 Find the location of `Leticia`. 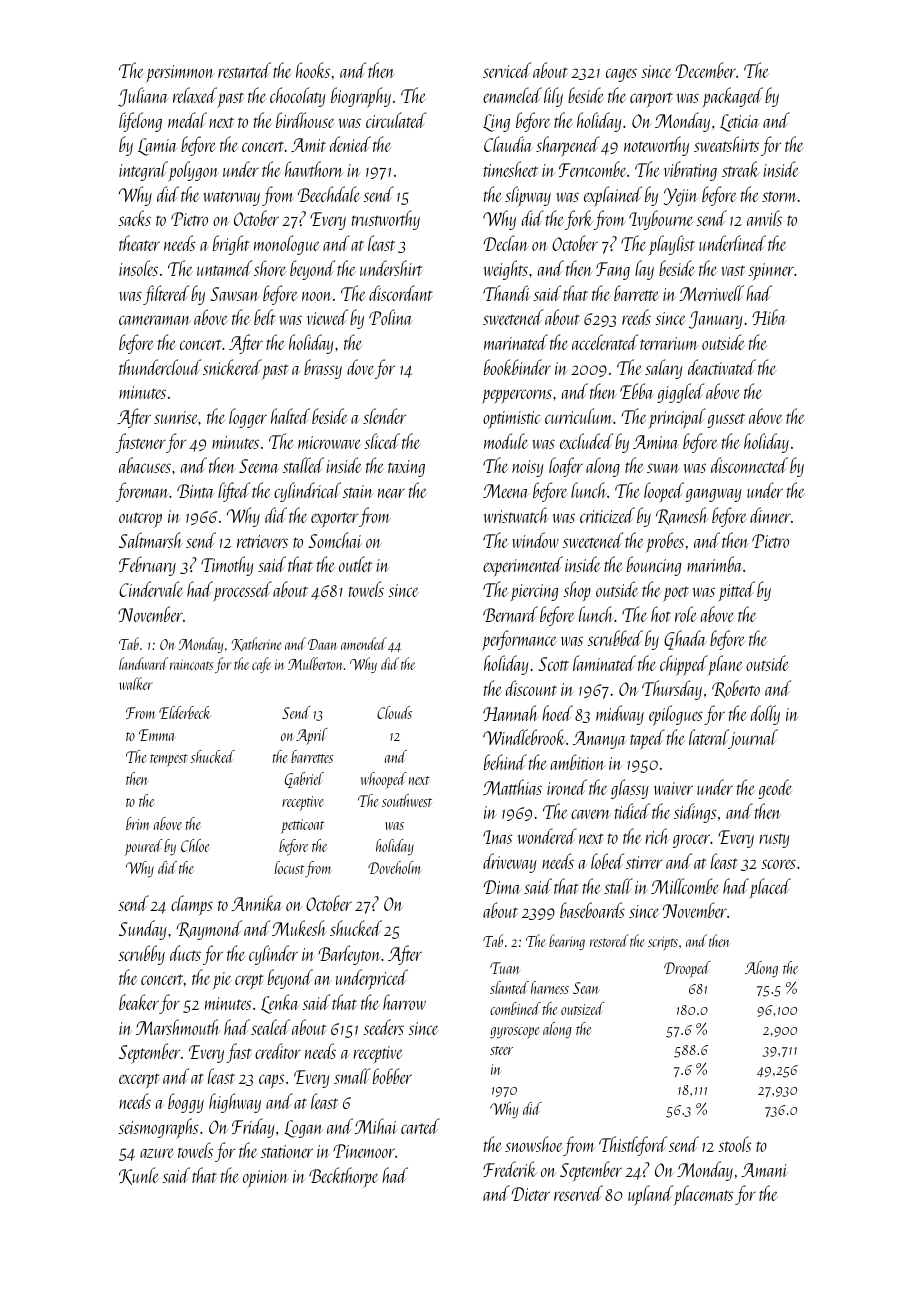

Leticia is located at coordinates (740, 123).
